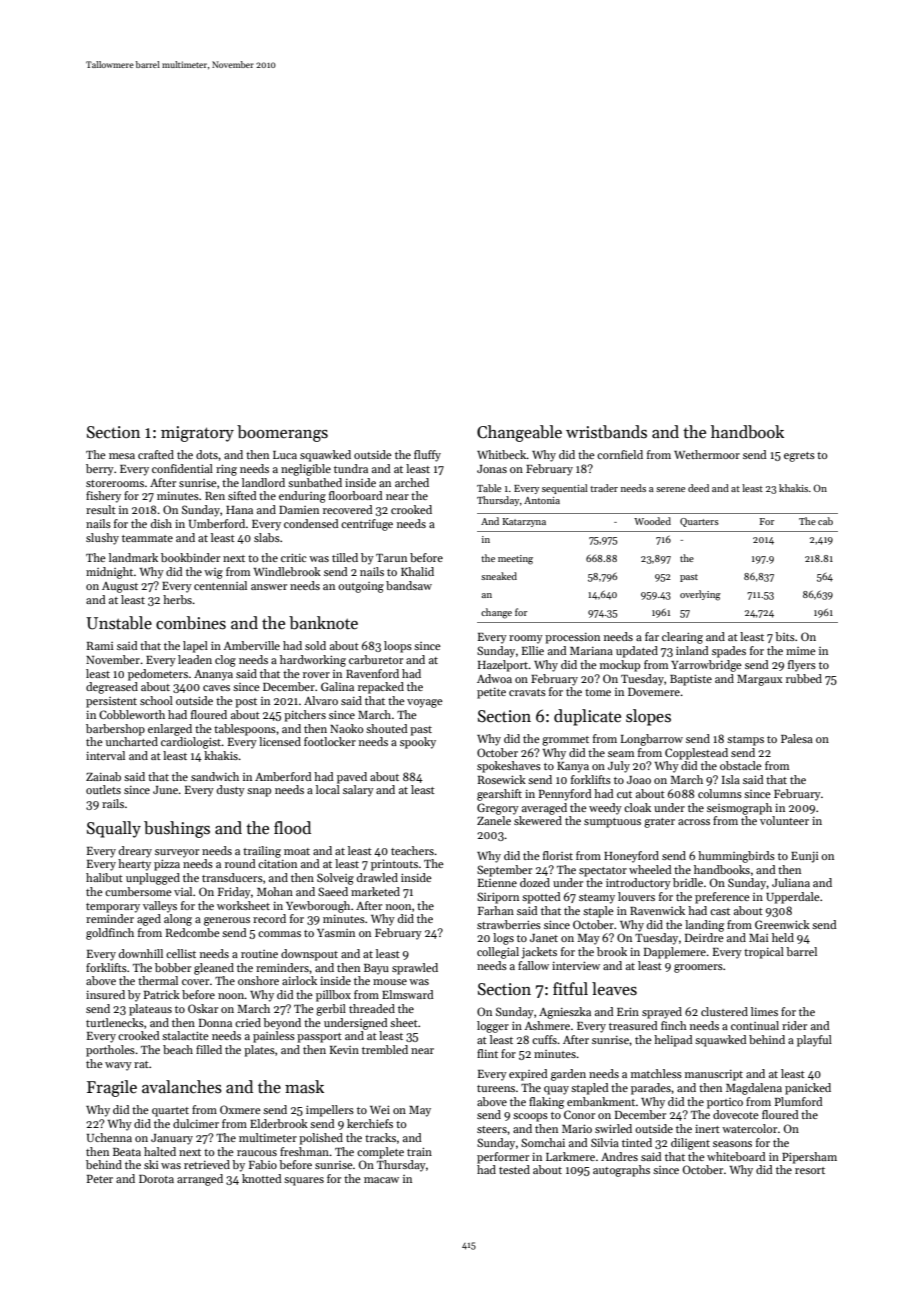 This screenshot has height=1308, width=924. What do you see at coordinates (101, 509) in the screenshot?
I see `result` at bounding box center [101, 509].
